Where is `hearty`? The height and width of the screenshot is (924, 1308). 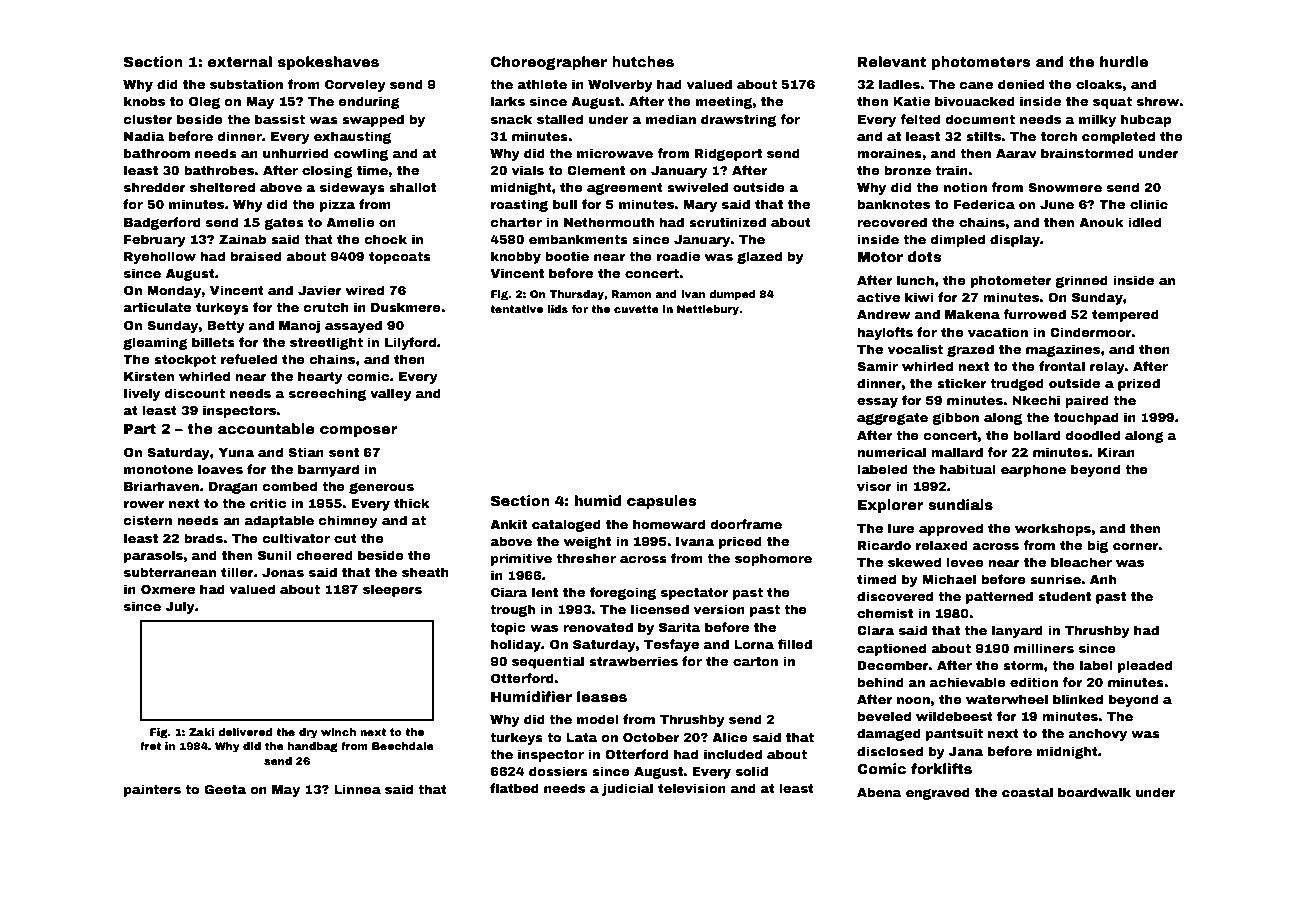 hearty is located at coordinates (320, 377).
